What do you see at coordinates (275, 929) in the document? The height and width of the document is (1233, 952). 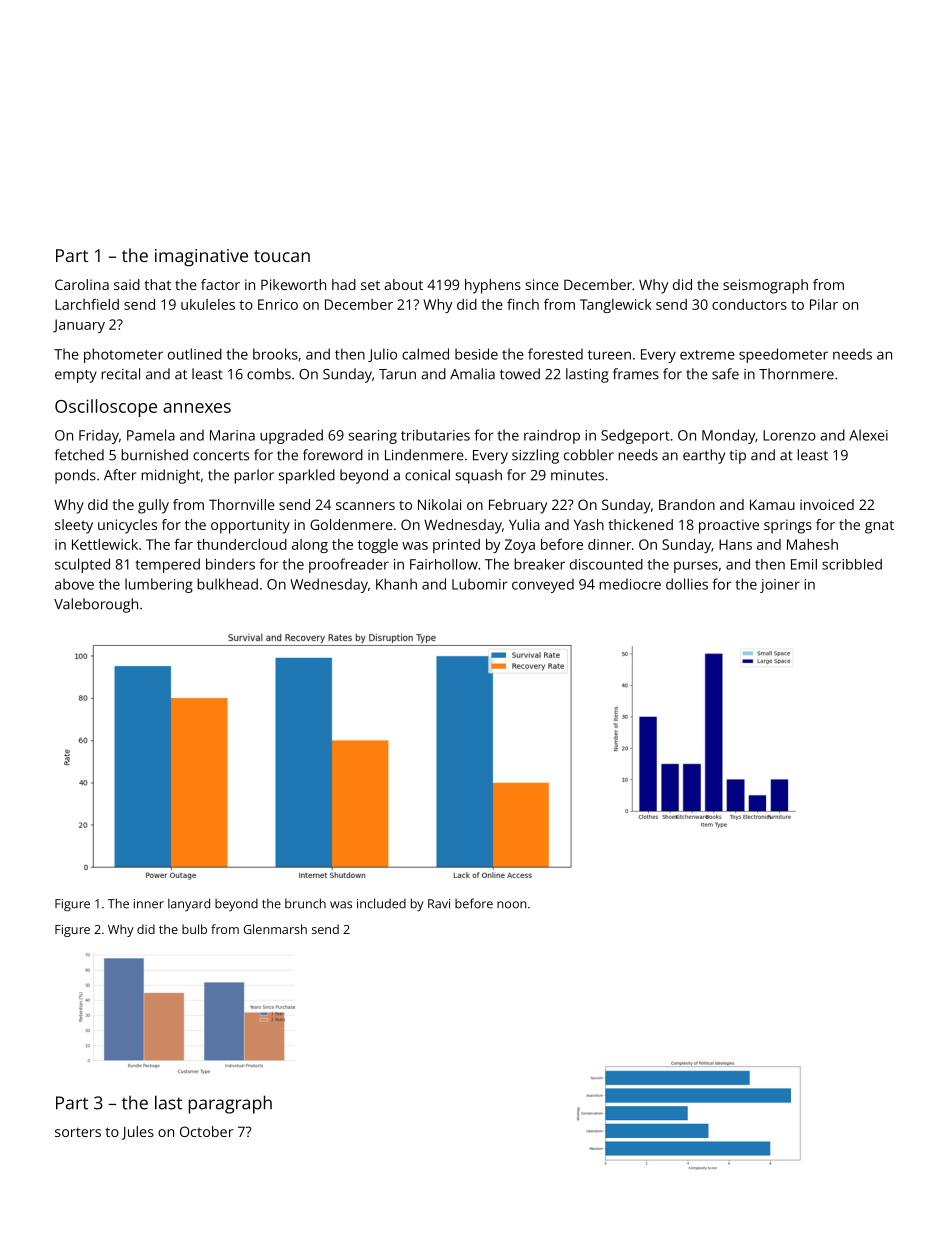 I see `Glenmarsh` at bounding box center [275, 929].
